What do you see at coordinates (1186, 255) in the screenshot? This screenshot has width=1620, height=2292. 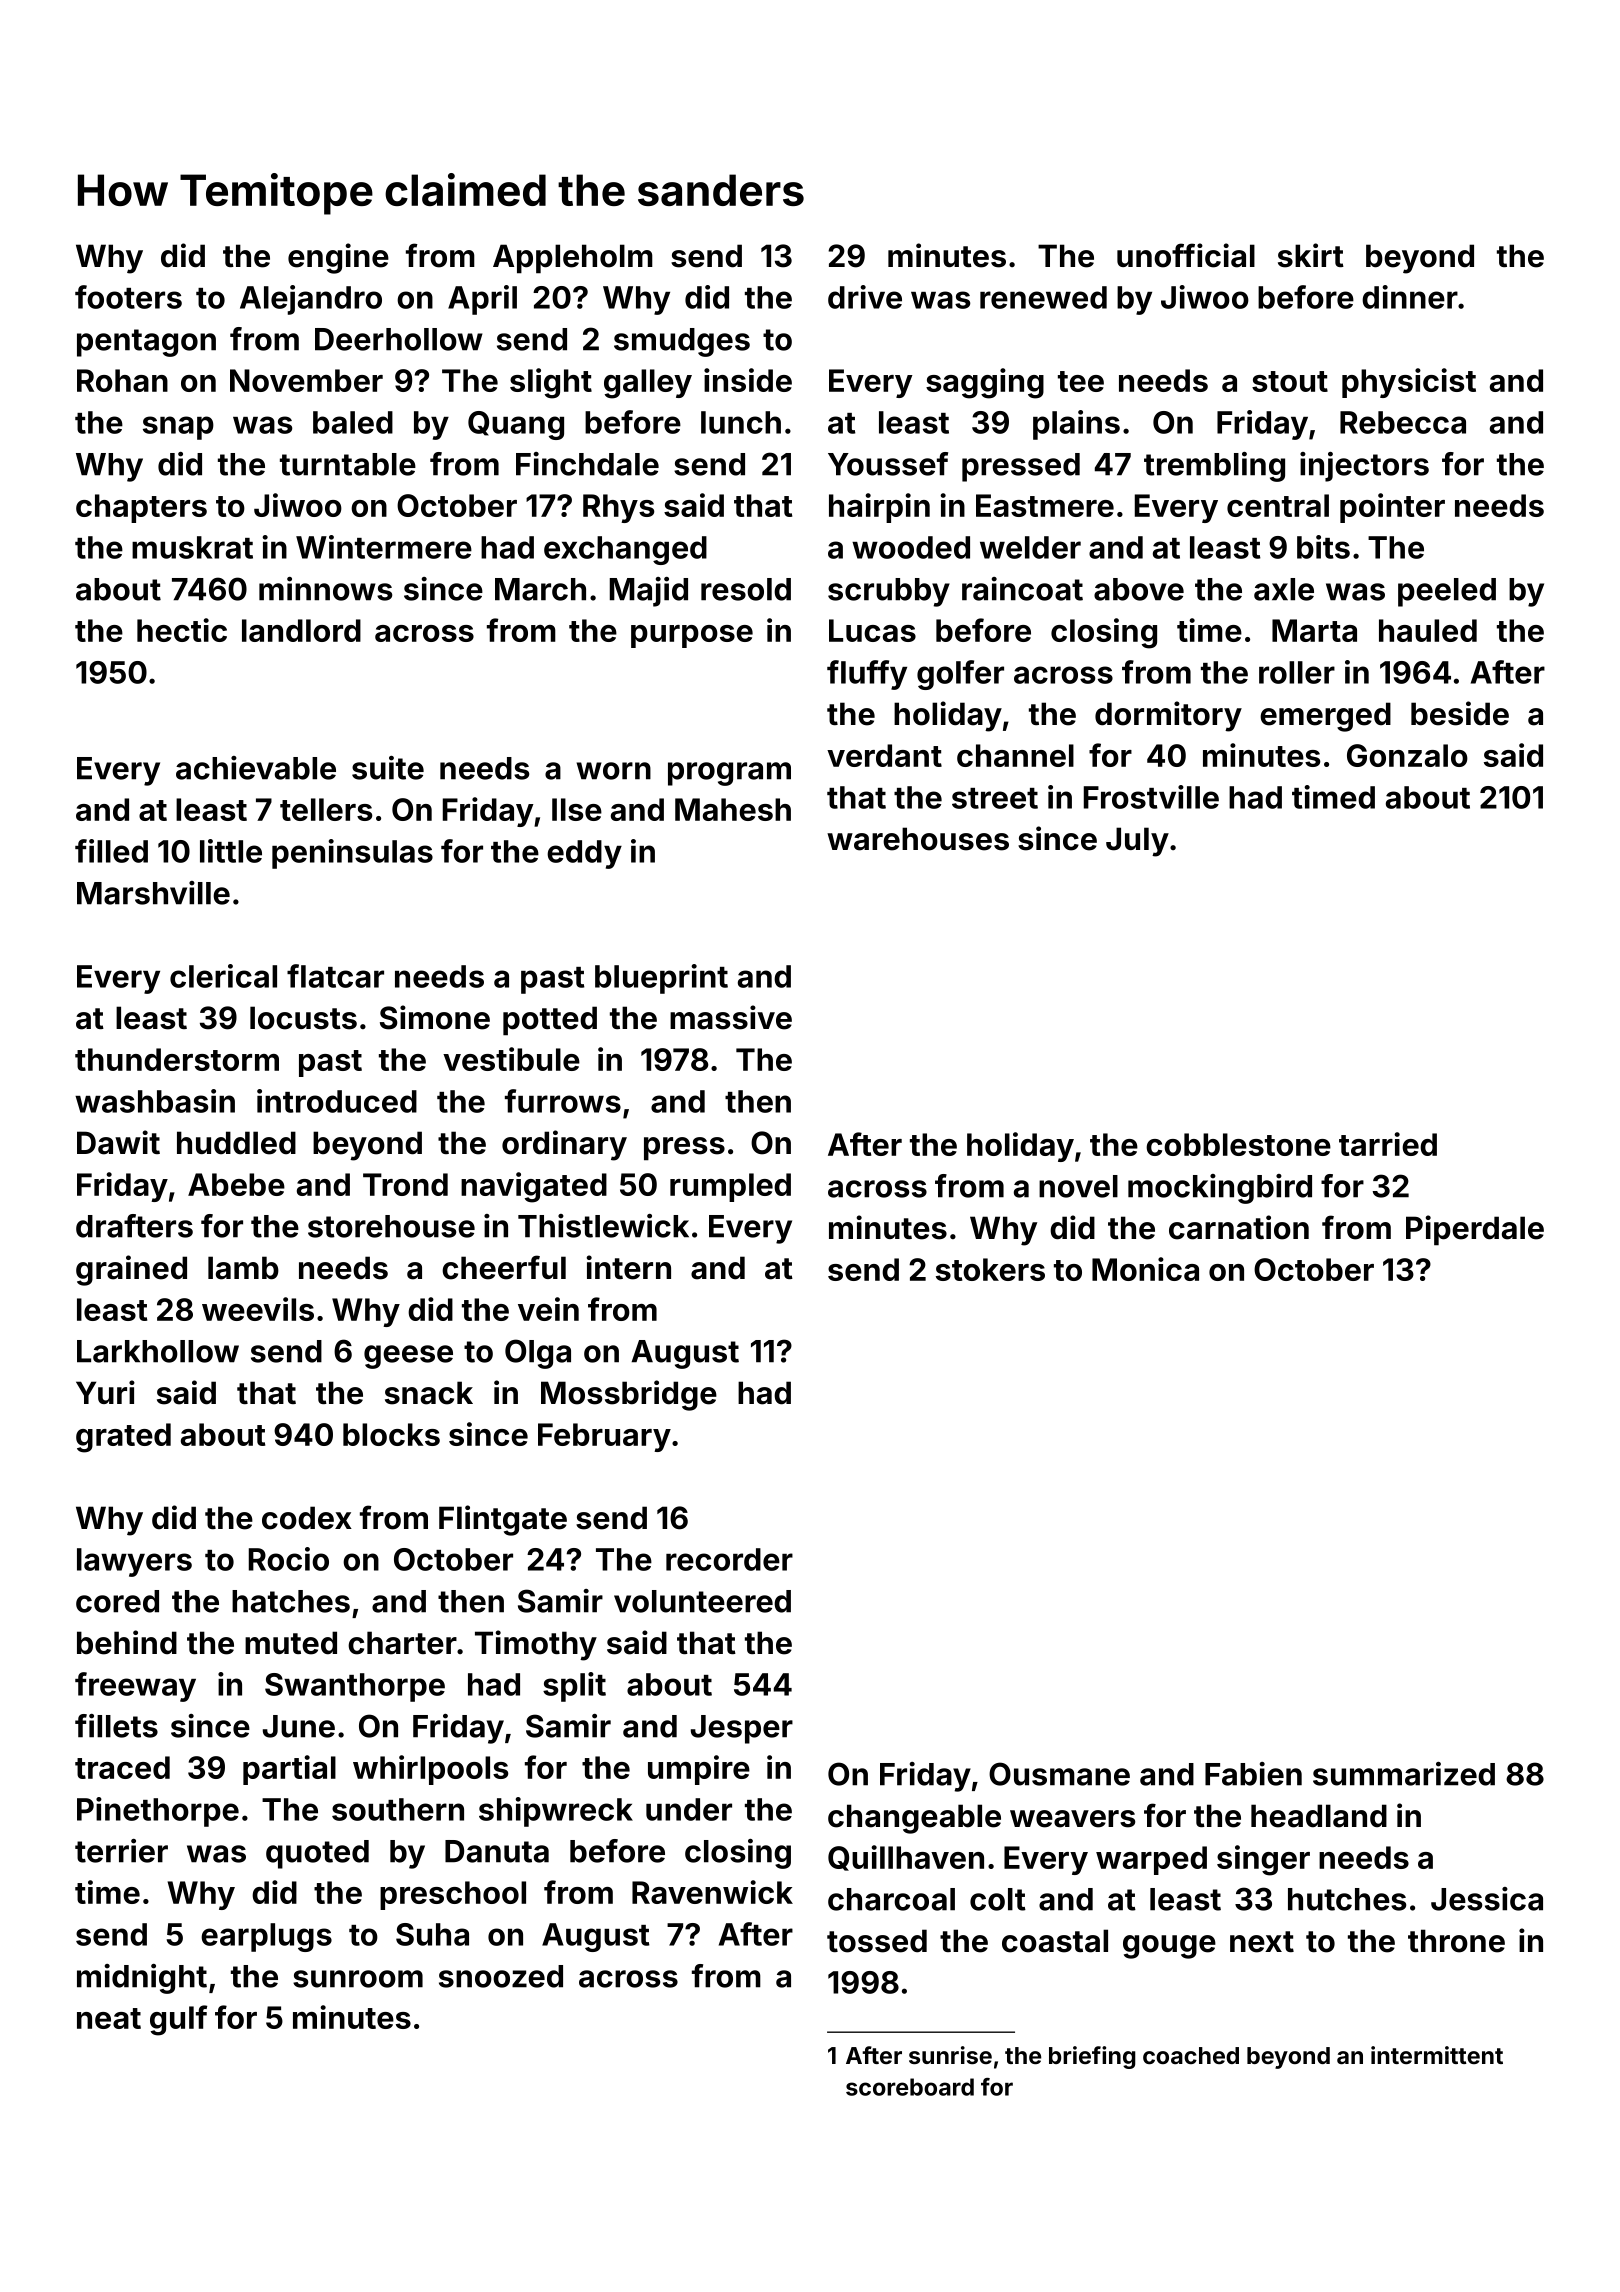 I see `unofficial` at bounding box center [1186, 255].
